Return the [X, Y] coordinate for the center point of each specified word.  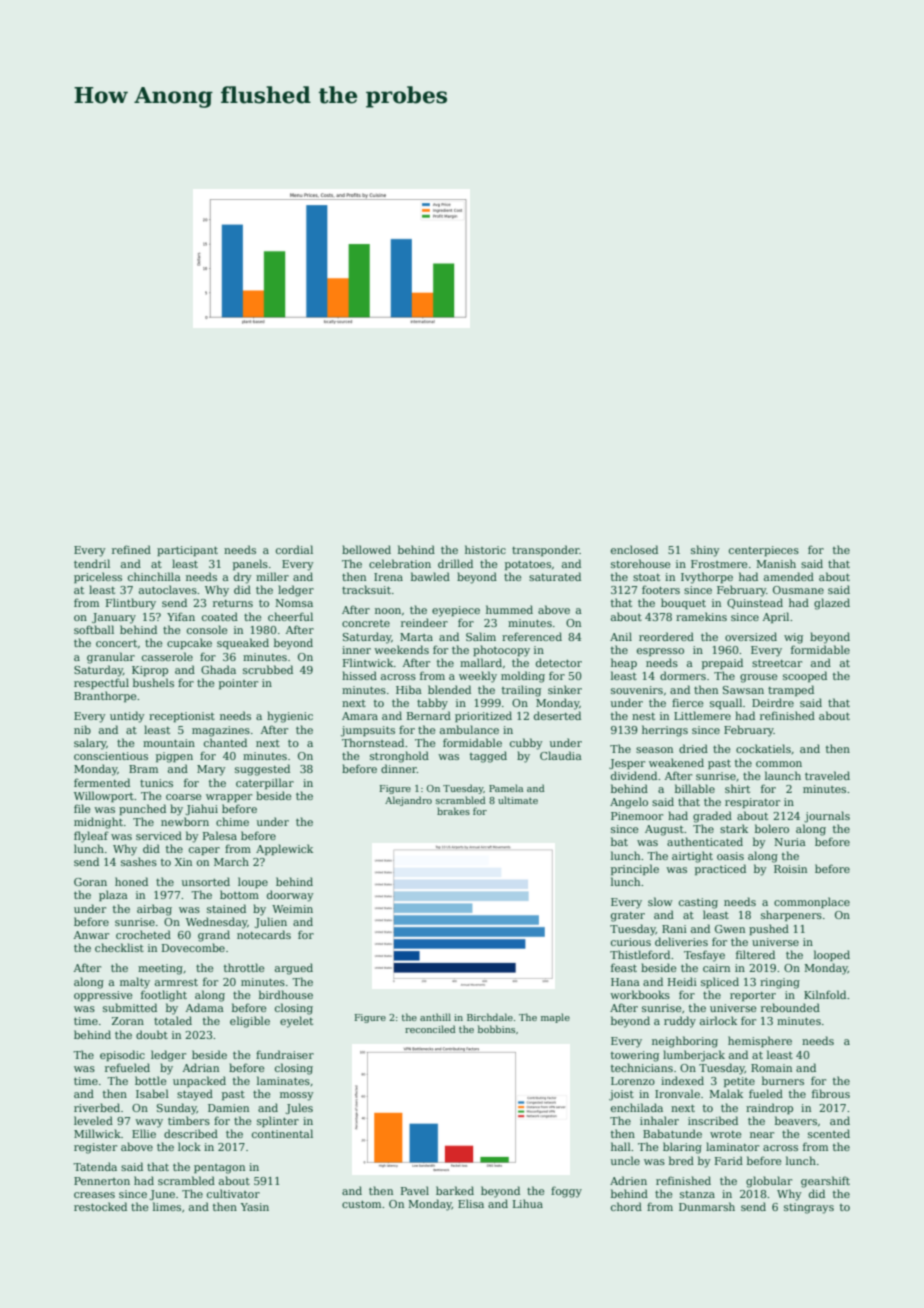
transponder [546, 550]
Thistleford [640, 954]
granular [111, 658]
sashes [139, 861]
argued [294, 969]
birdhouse [286, 994]
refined [131, 549]
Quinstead [755, 603]
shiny [705, 551]
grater [628, 916]
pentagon [219, 1169]
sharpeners [791, 915]
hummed [509, 609]
